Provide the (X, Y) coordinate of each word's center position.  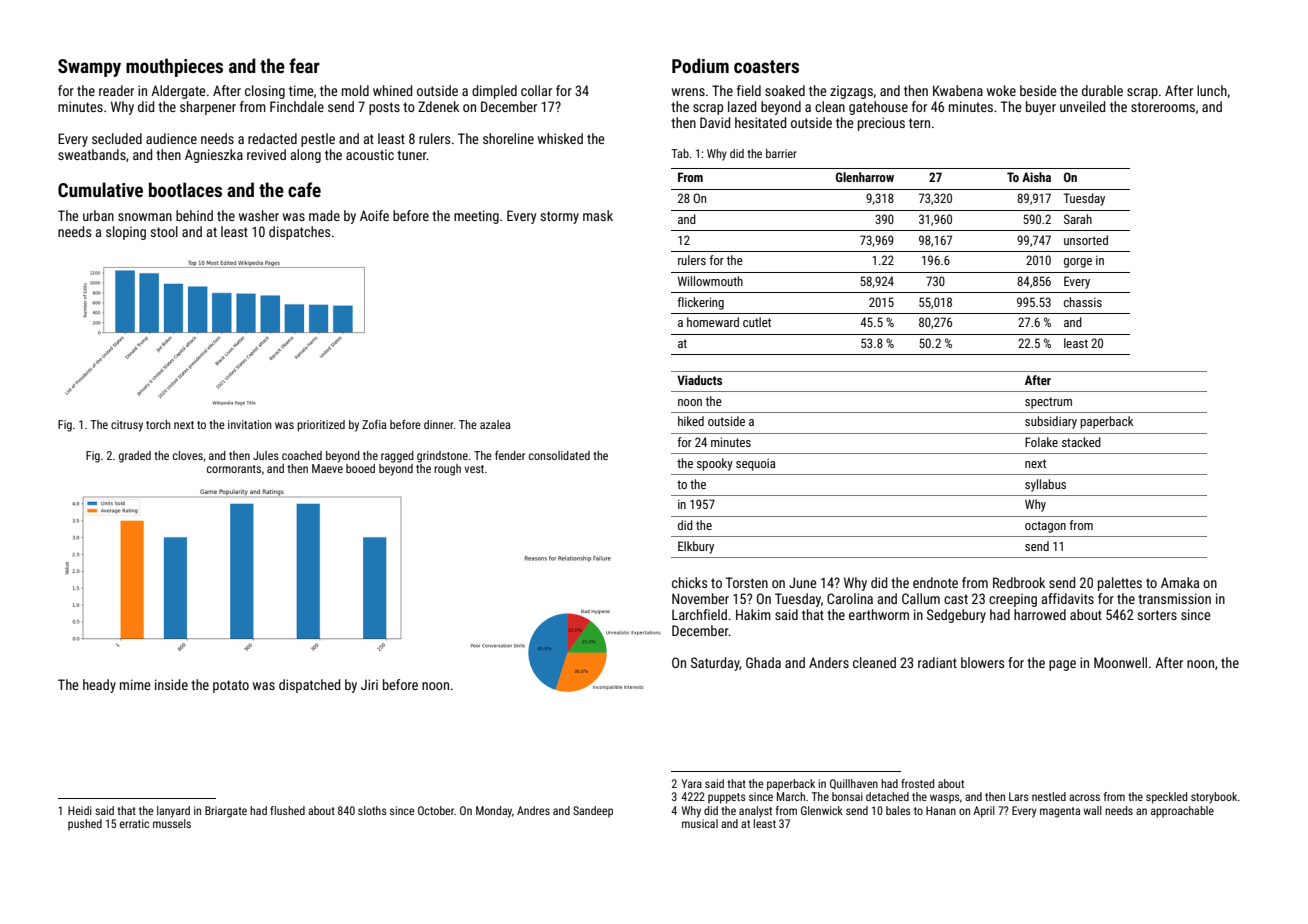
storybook (1214, 798)
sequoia (755, 465)
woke (1001, 90)
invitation (249, 424)
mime (135, 684)
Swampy (89, 68)
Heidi (80, 810)
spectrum (1048, 403)
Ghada (763, 662)
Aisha (1036, 177)
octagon (1045, 527)
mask (598, 215)
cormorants (234, 469)
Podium (700, 65)
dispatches (299, 233)
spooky (715, 464)
